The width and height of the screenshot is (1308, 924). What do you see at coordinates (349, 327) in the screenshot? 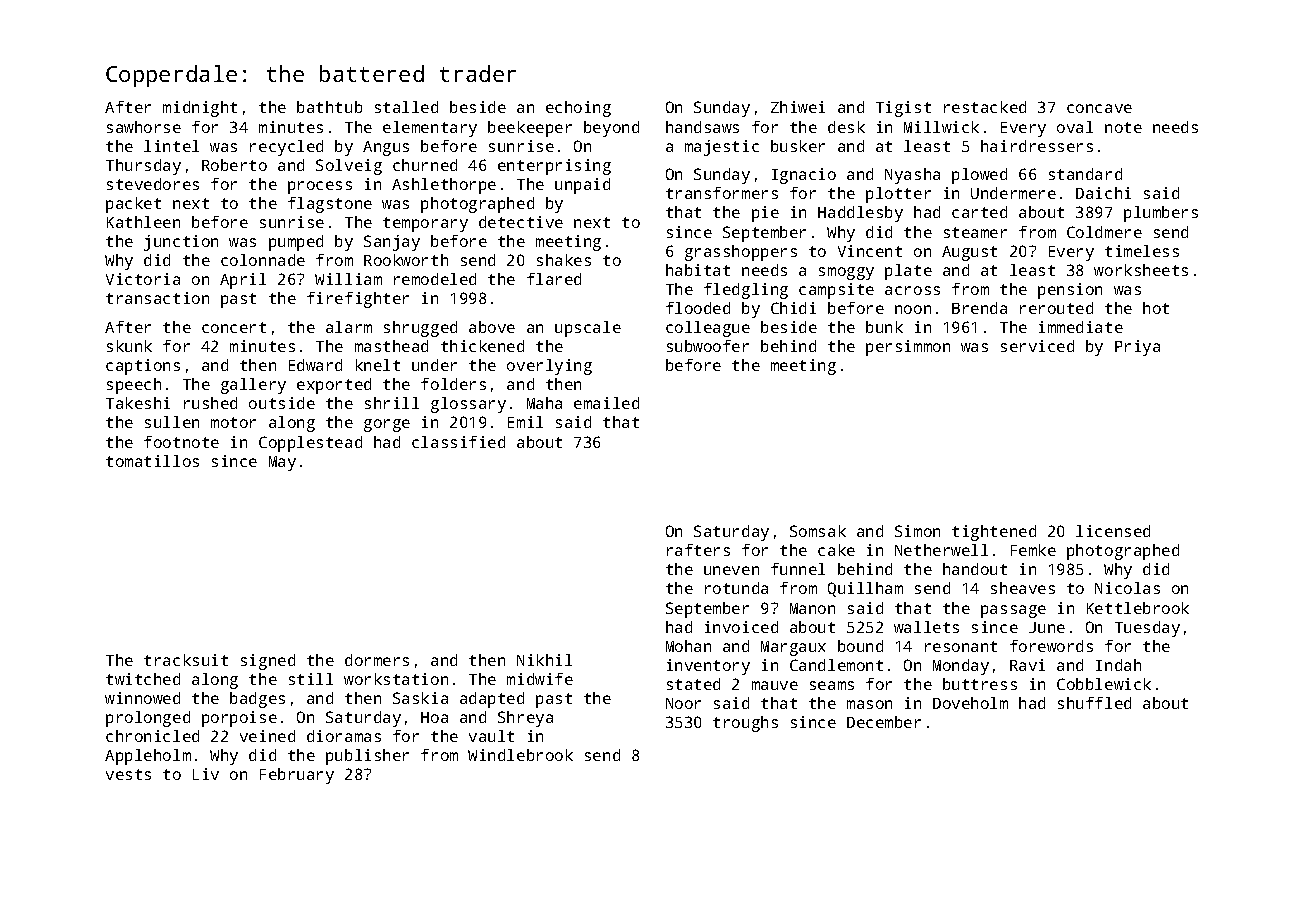
I see `alarm` at bounding box center [349, 327].
